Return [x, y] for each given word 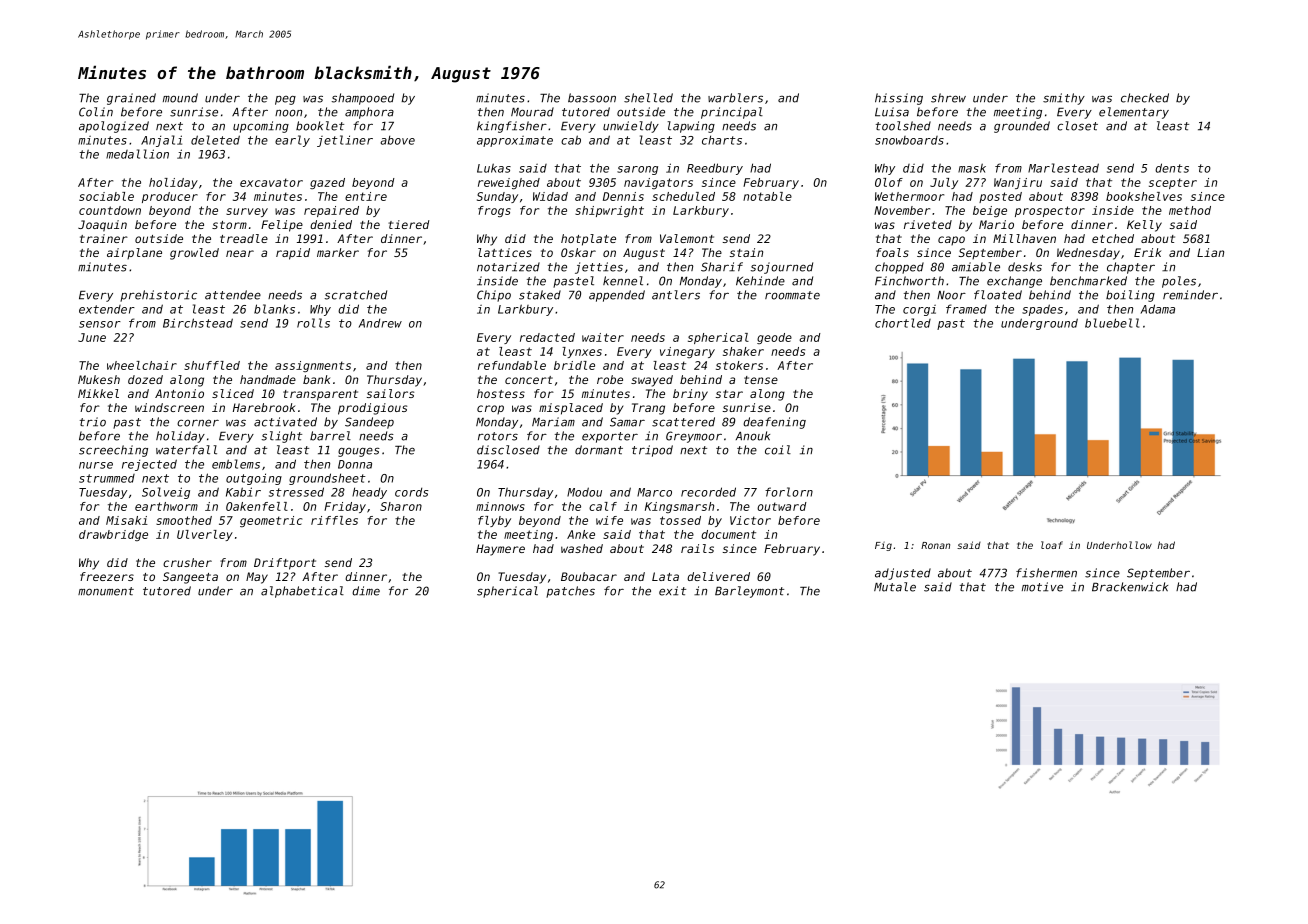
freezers [107, 576]
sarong [637, 170]
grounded [1022, 127]
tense [761, 380]
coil [778, 450]
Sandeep [369, 423]
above [397, 140]
